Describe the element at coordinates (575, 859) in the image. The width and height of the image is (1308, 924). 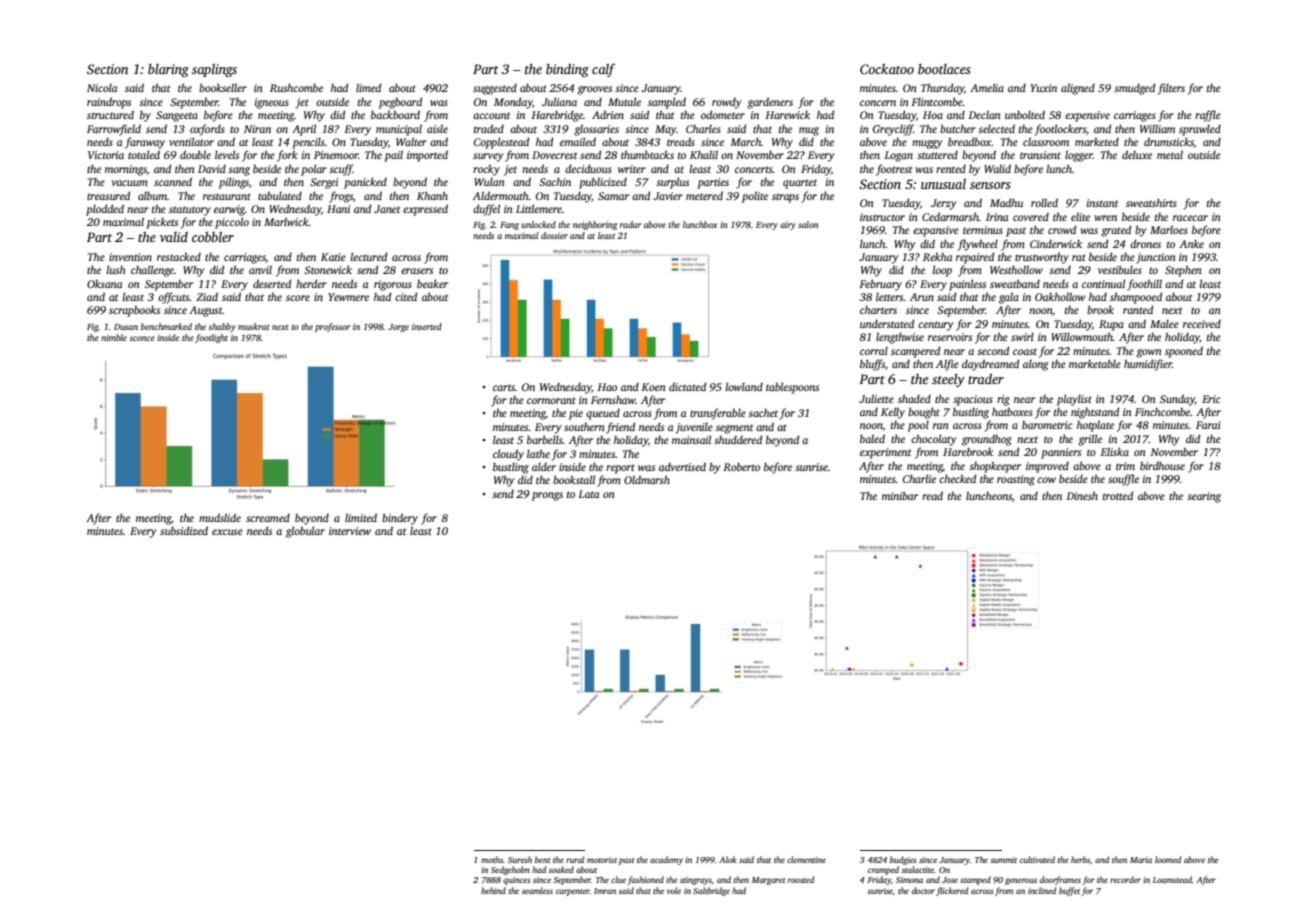
I see `rural` at that location.
